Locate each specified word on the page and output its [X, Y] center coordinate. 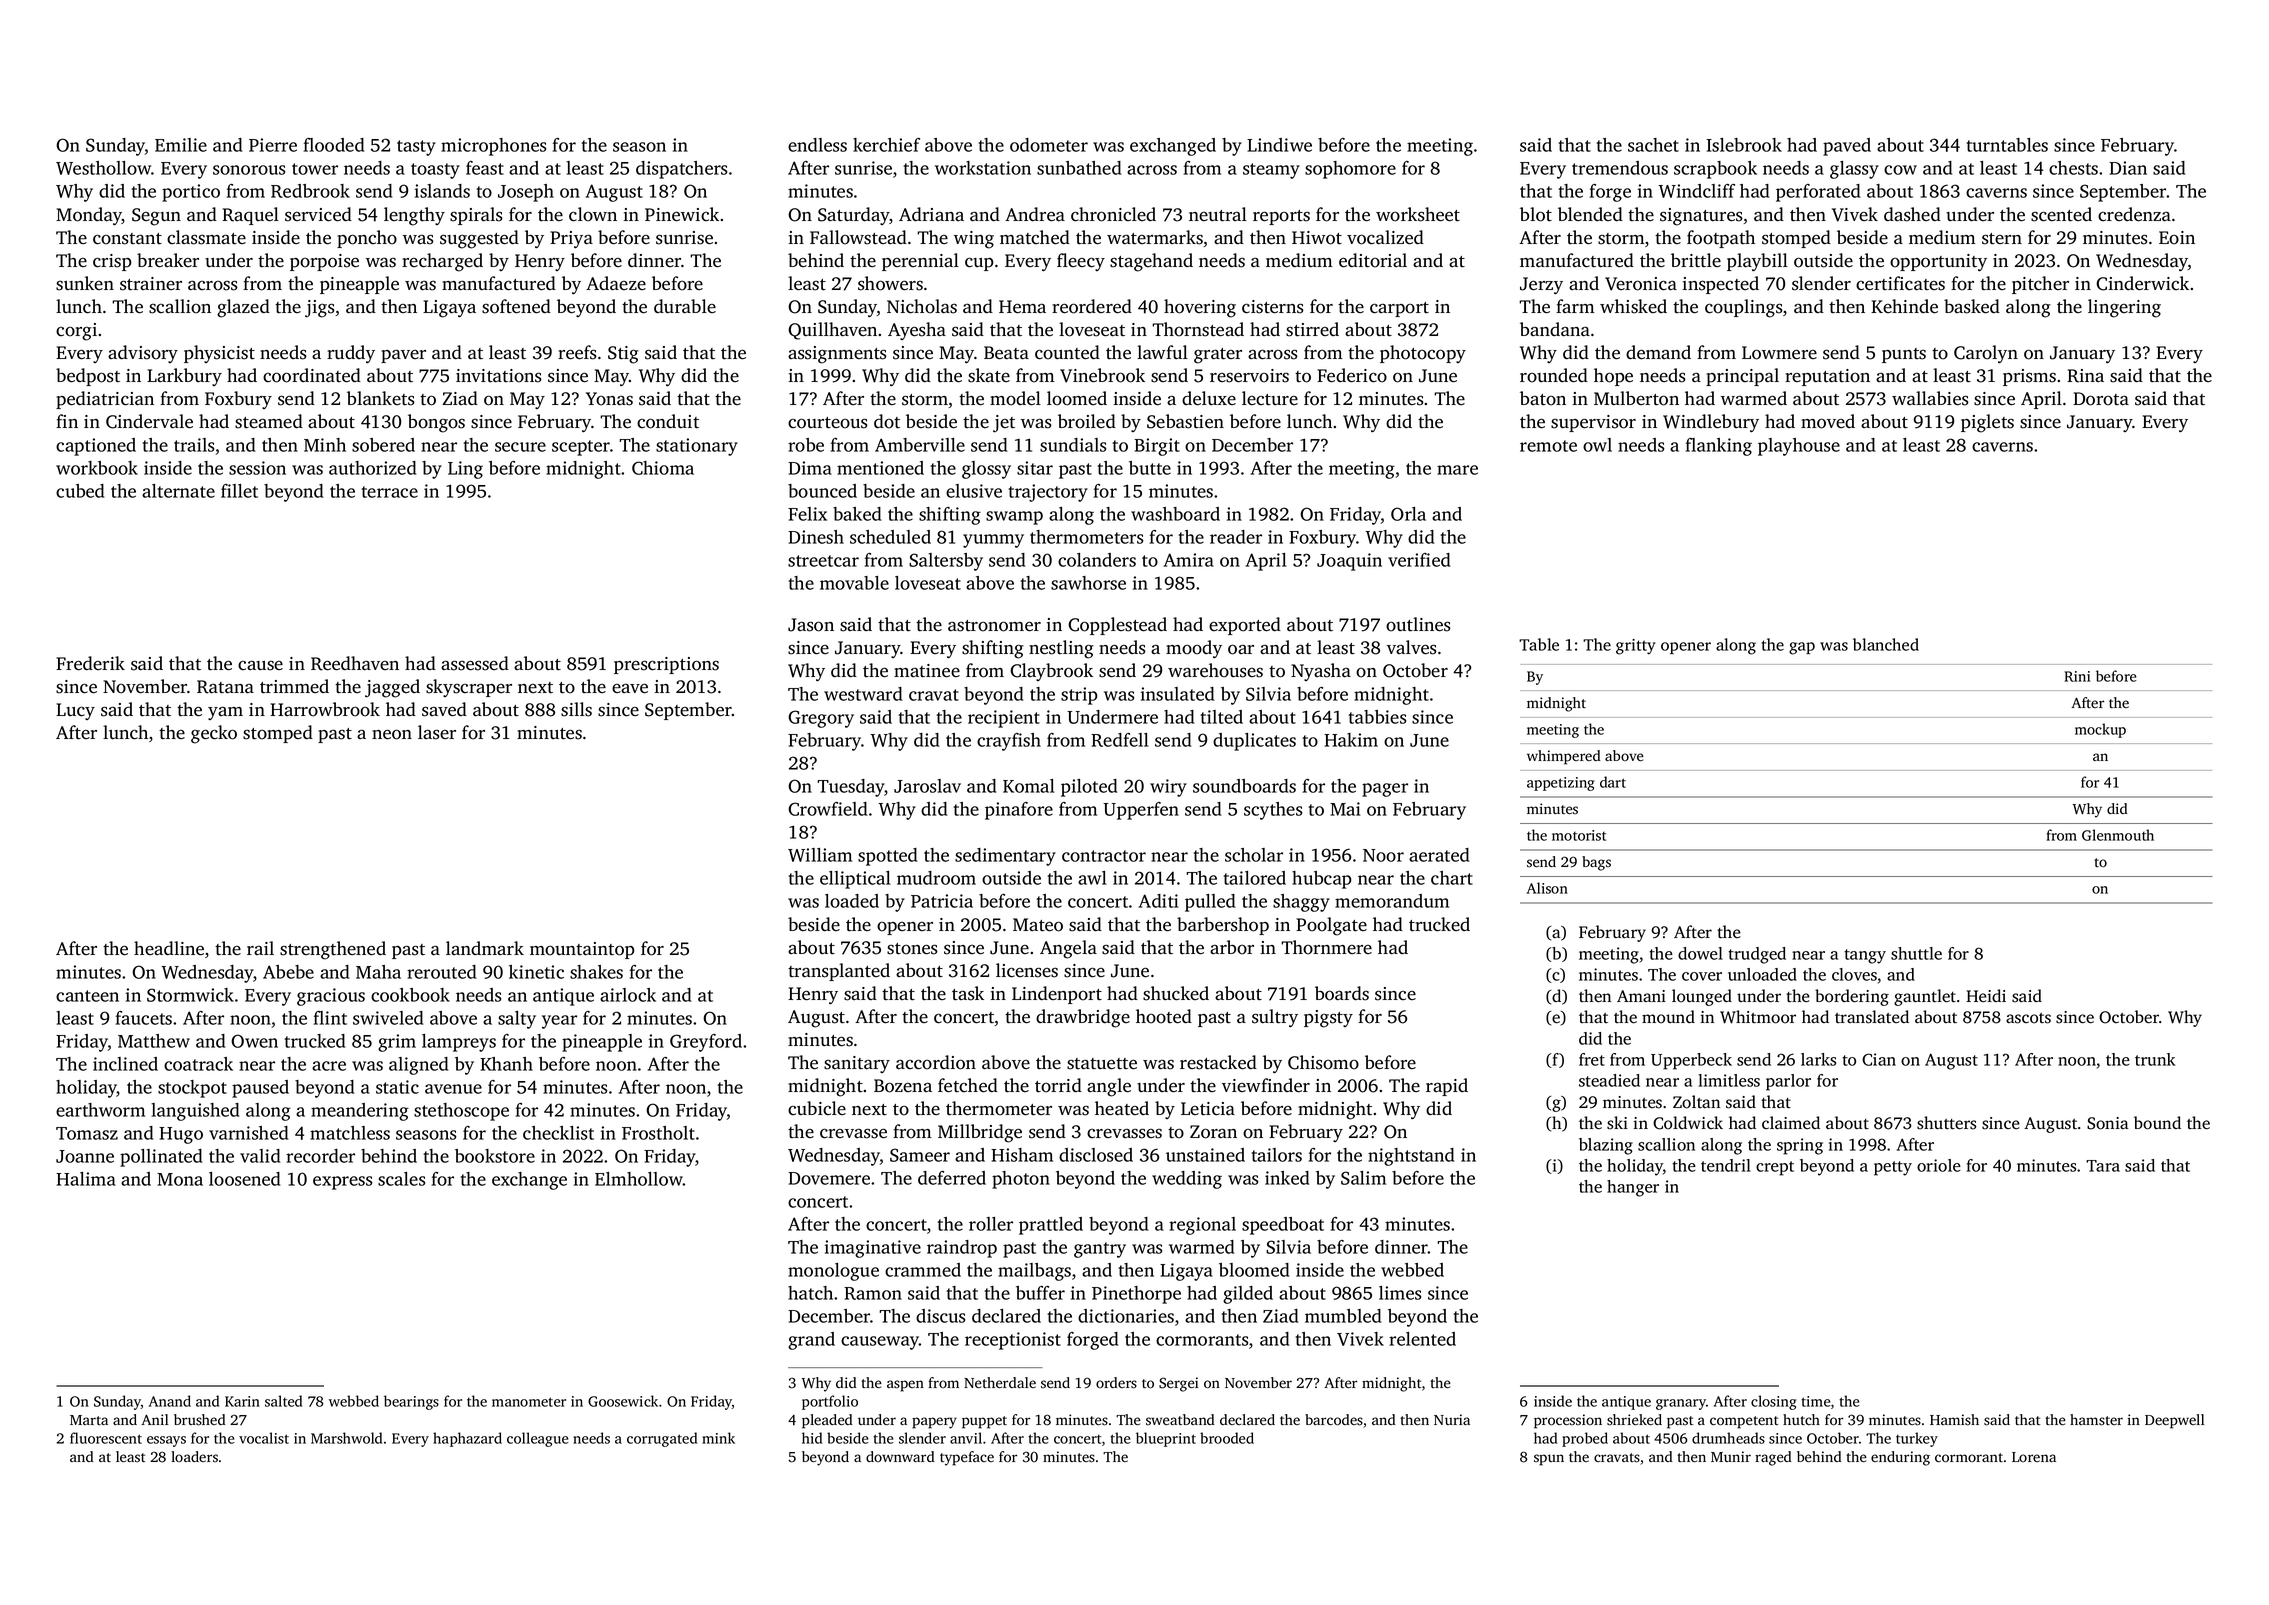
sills [576, 709]
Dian [2128, 168]
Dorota [2101, 399]
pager [1385, 790]
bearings [411, 1402]
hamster [2096, 1420]
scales [401, 1179]
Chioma [663, 468]
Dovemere [829, 1178]
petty [1893, 1168]
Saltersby [946, 562]
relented [1422, 1339]
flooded [334, 145]
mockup [2100, 730]
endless [817, 145]
